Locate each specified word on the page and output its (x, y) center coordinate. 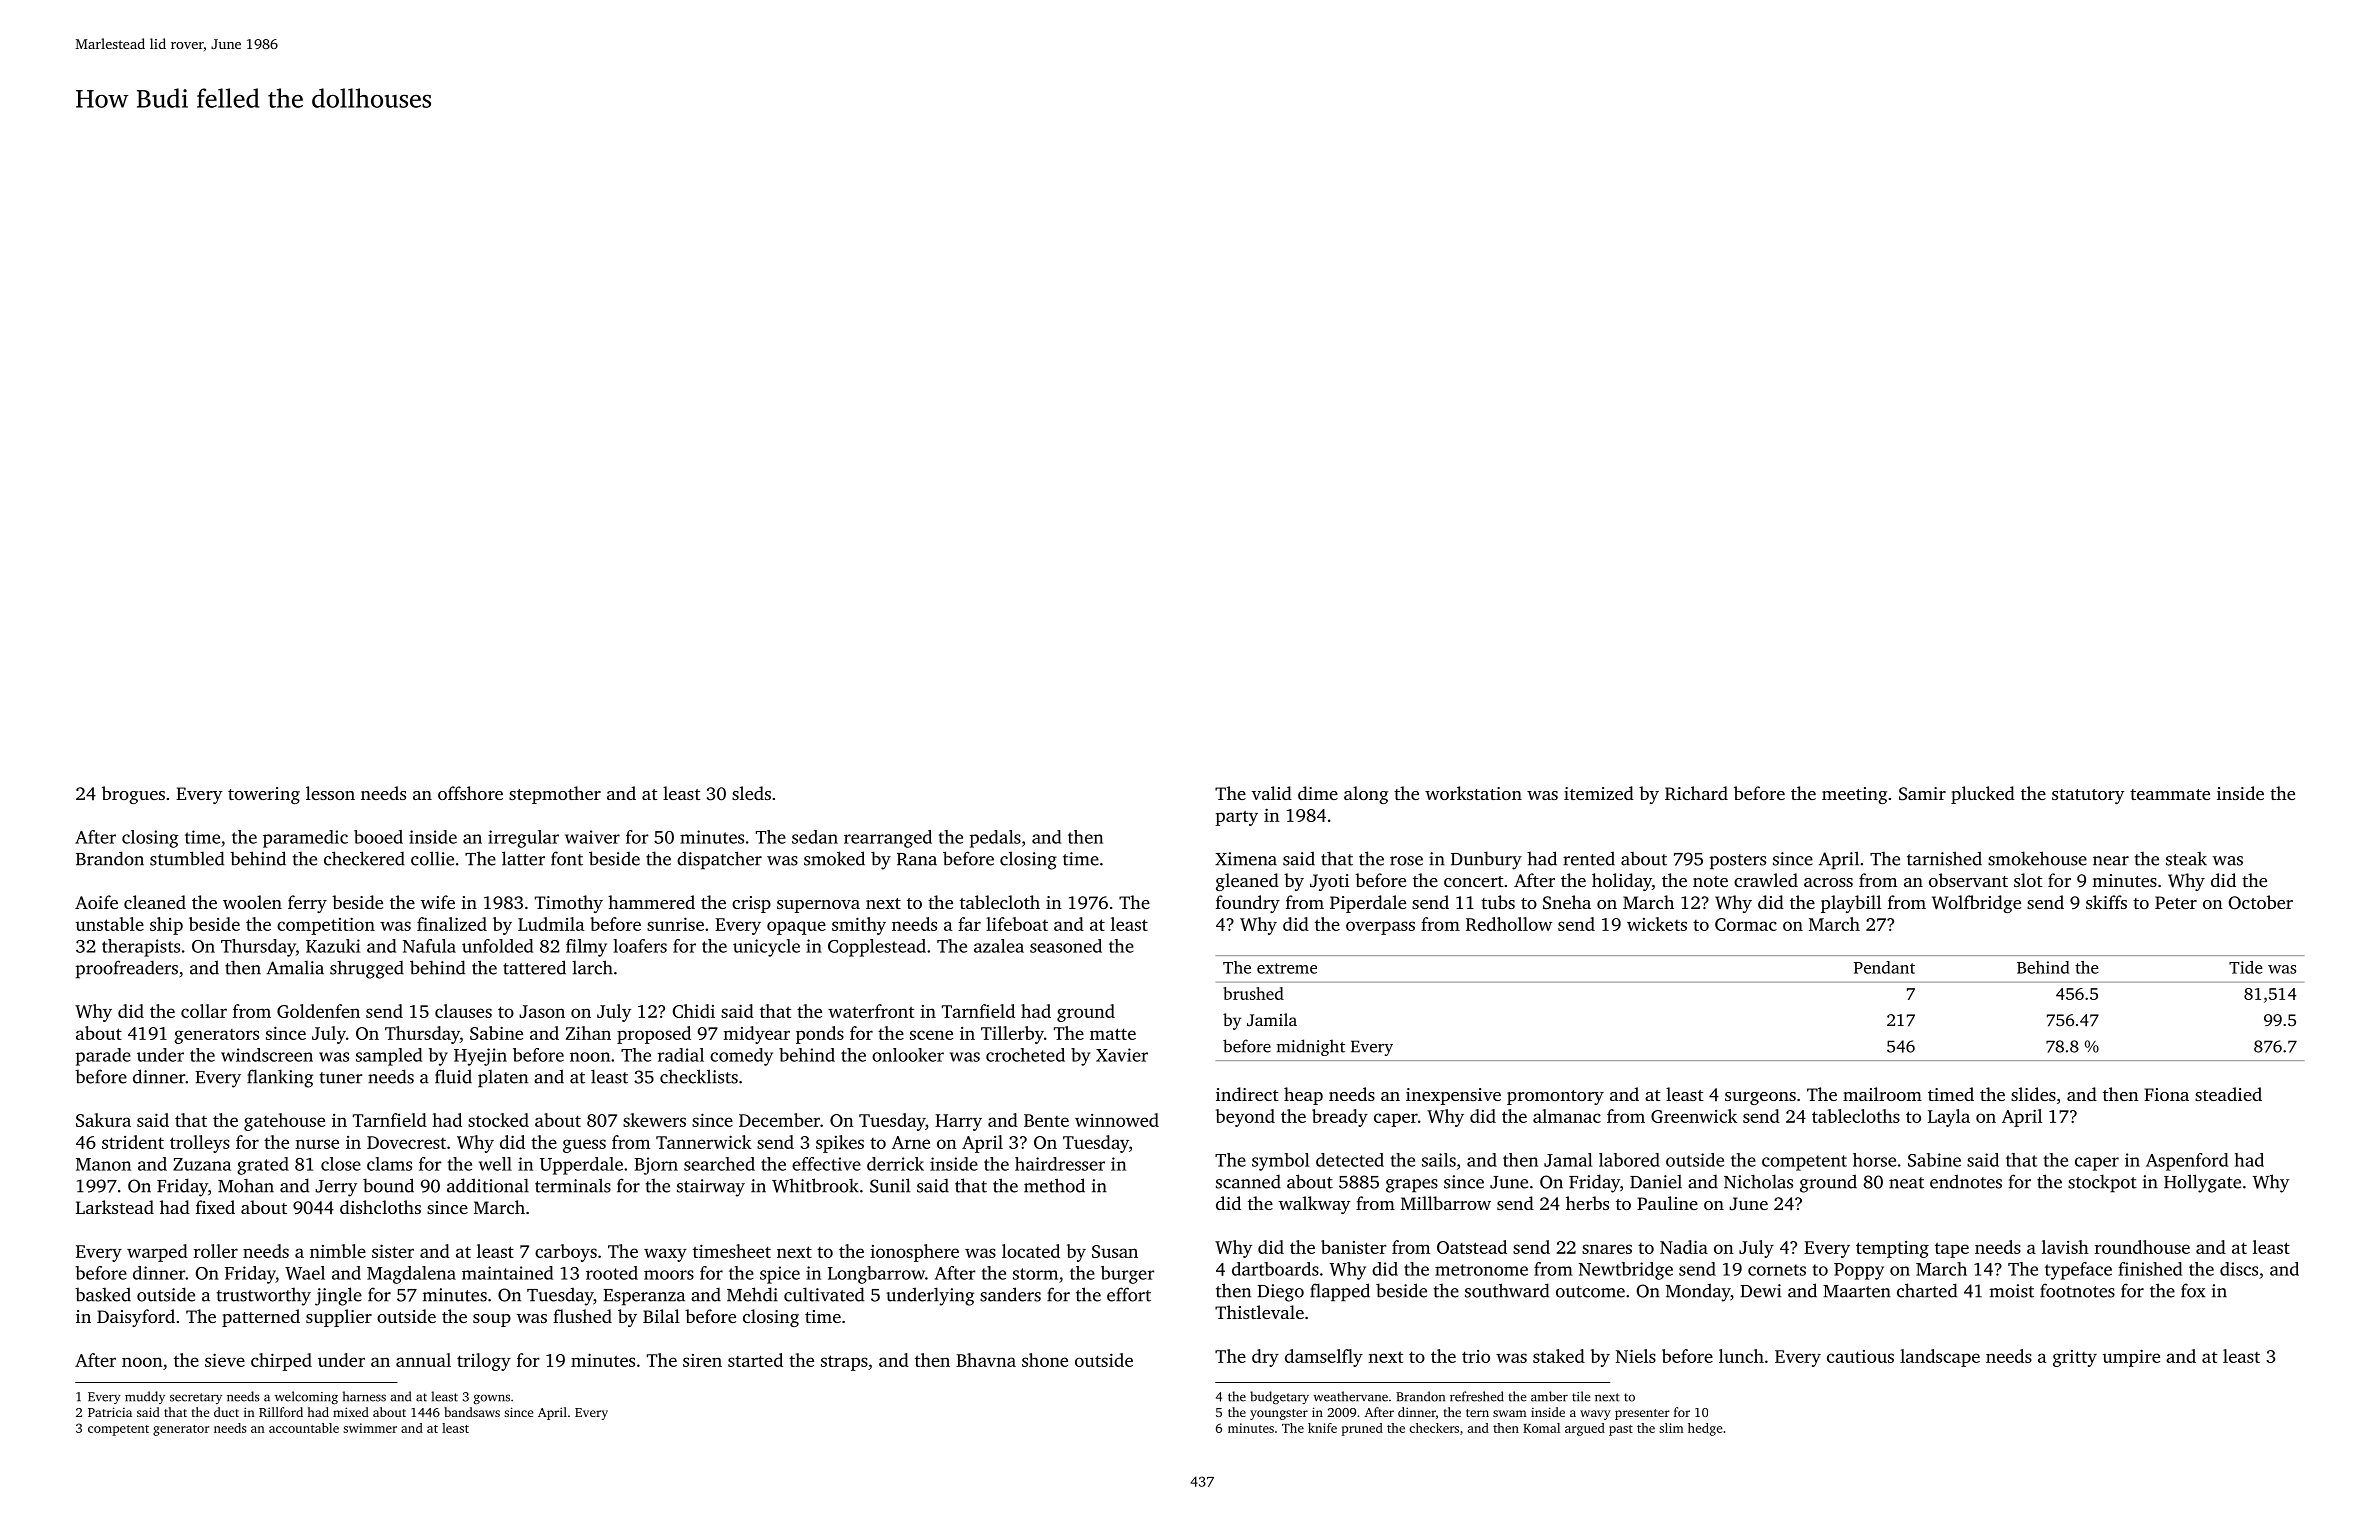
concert (1474, 881)
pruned (1362, 1429)
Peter (2176, 902)
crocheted (1025, 1055)
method (1054, 1185)
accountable (304, 1428)
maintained (507, 1273)
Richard (1696, 793)
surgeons (1760, 1098)
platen (503, 1078)
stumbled (187, 858)
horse (1874, 1160)
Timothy (569, 904)
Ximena (1246, 859)
